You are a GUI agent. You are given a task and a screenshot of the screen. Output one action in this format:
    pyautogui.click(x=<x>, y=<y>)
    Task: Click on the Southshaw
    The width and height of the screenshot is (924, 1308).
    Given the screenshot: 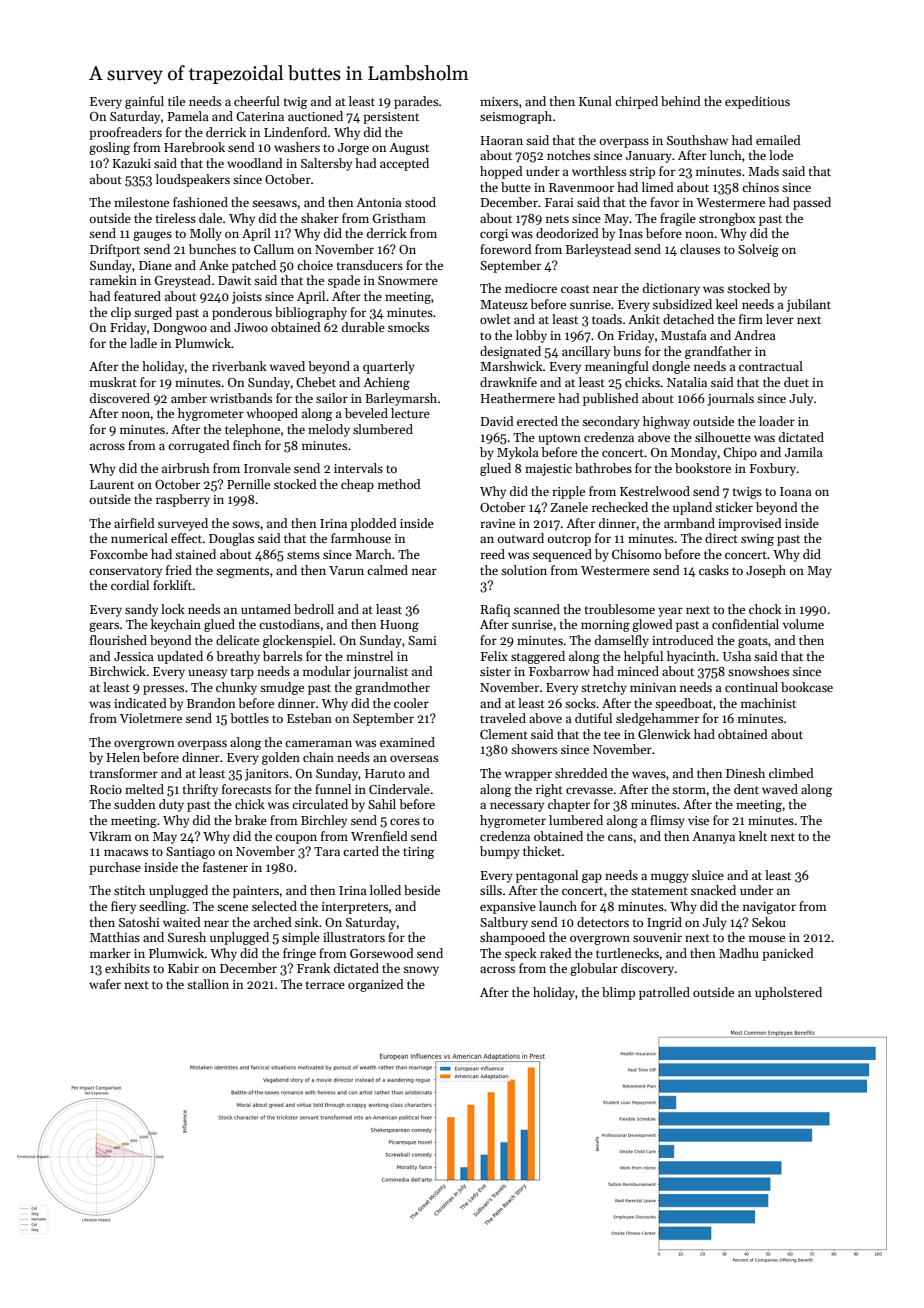 What is the action you would take?
    pyautogui.click(x=697, y=140)
